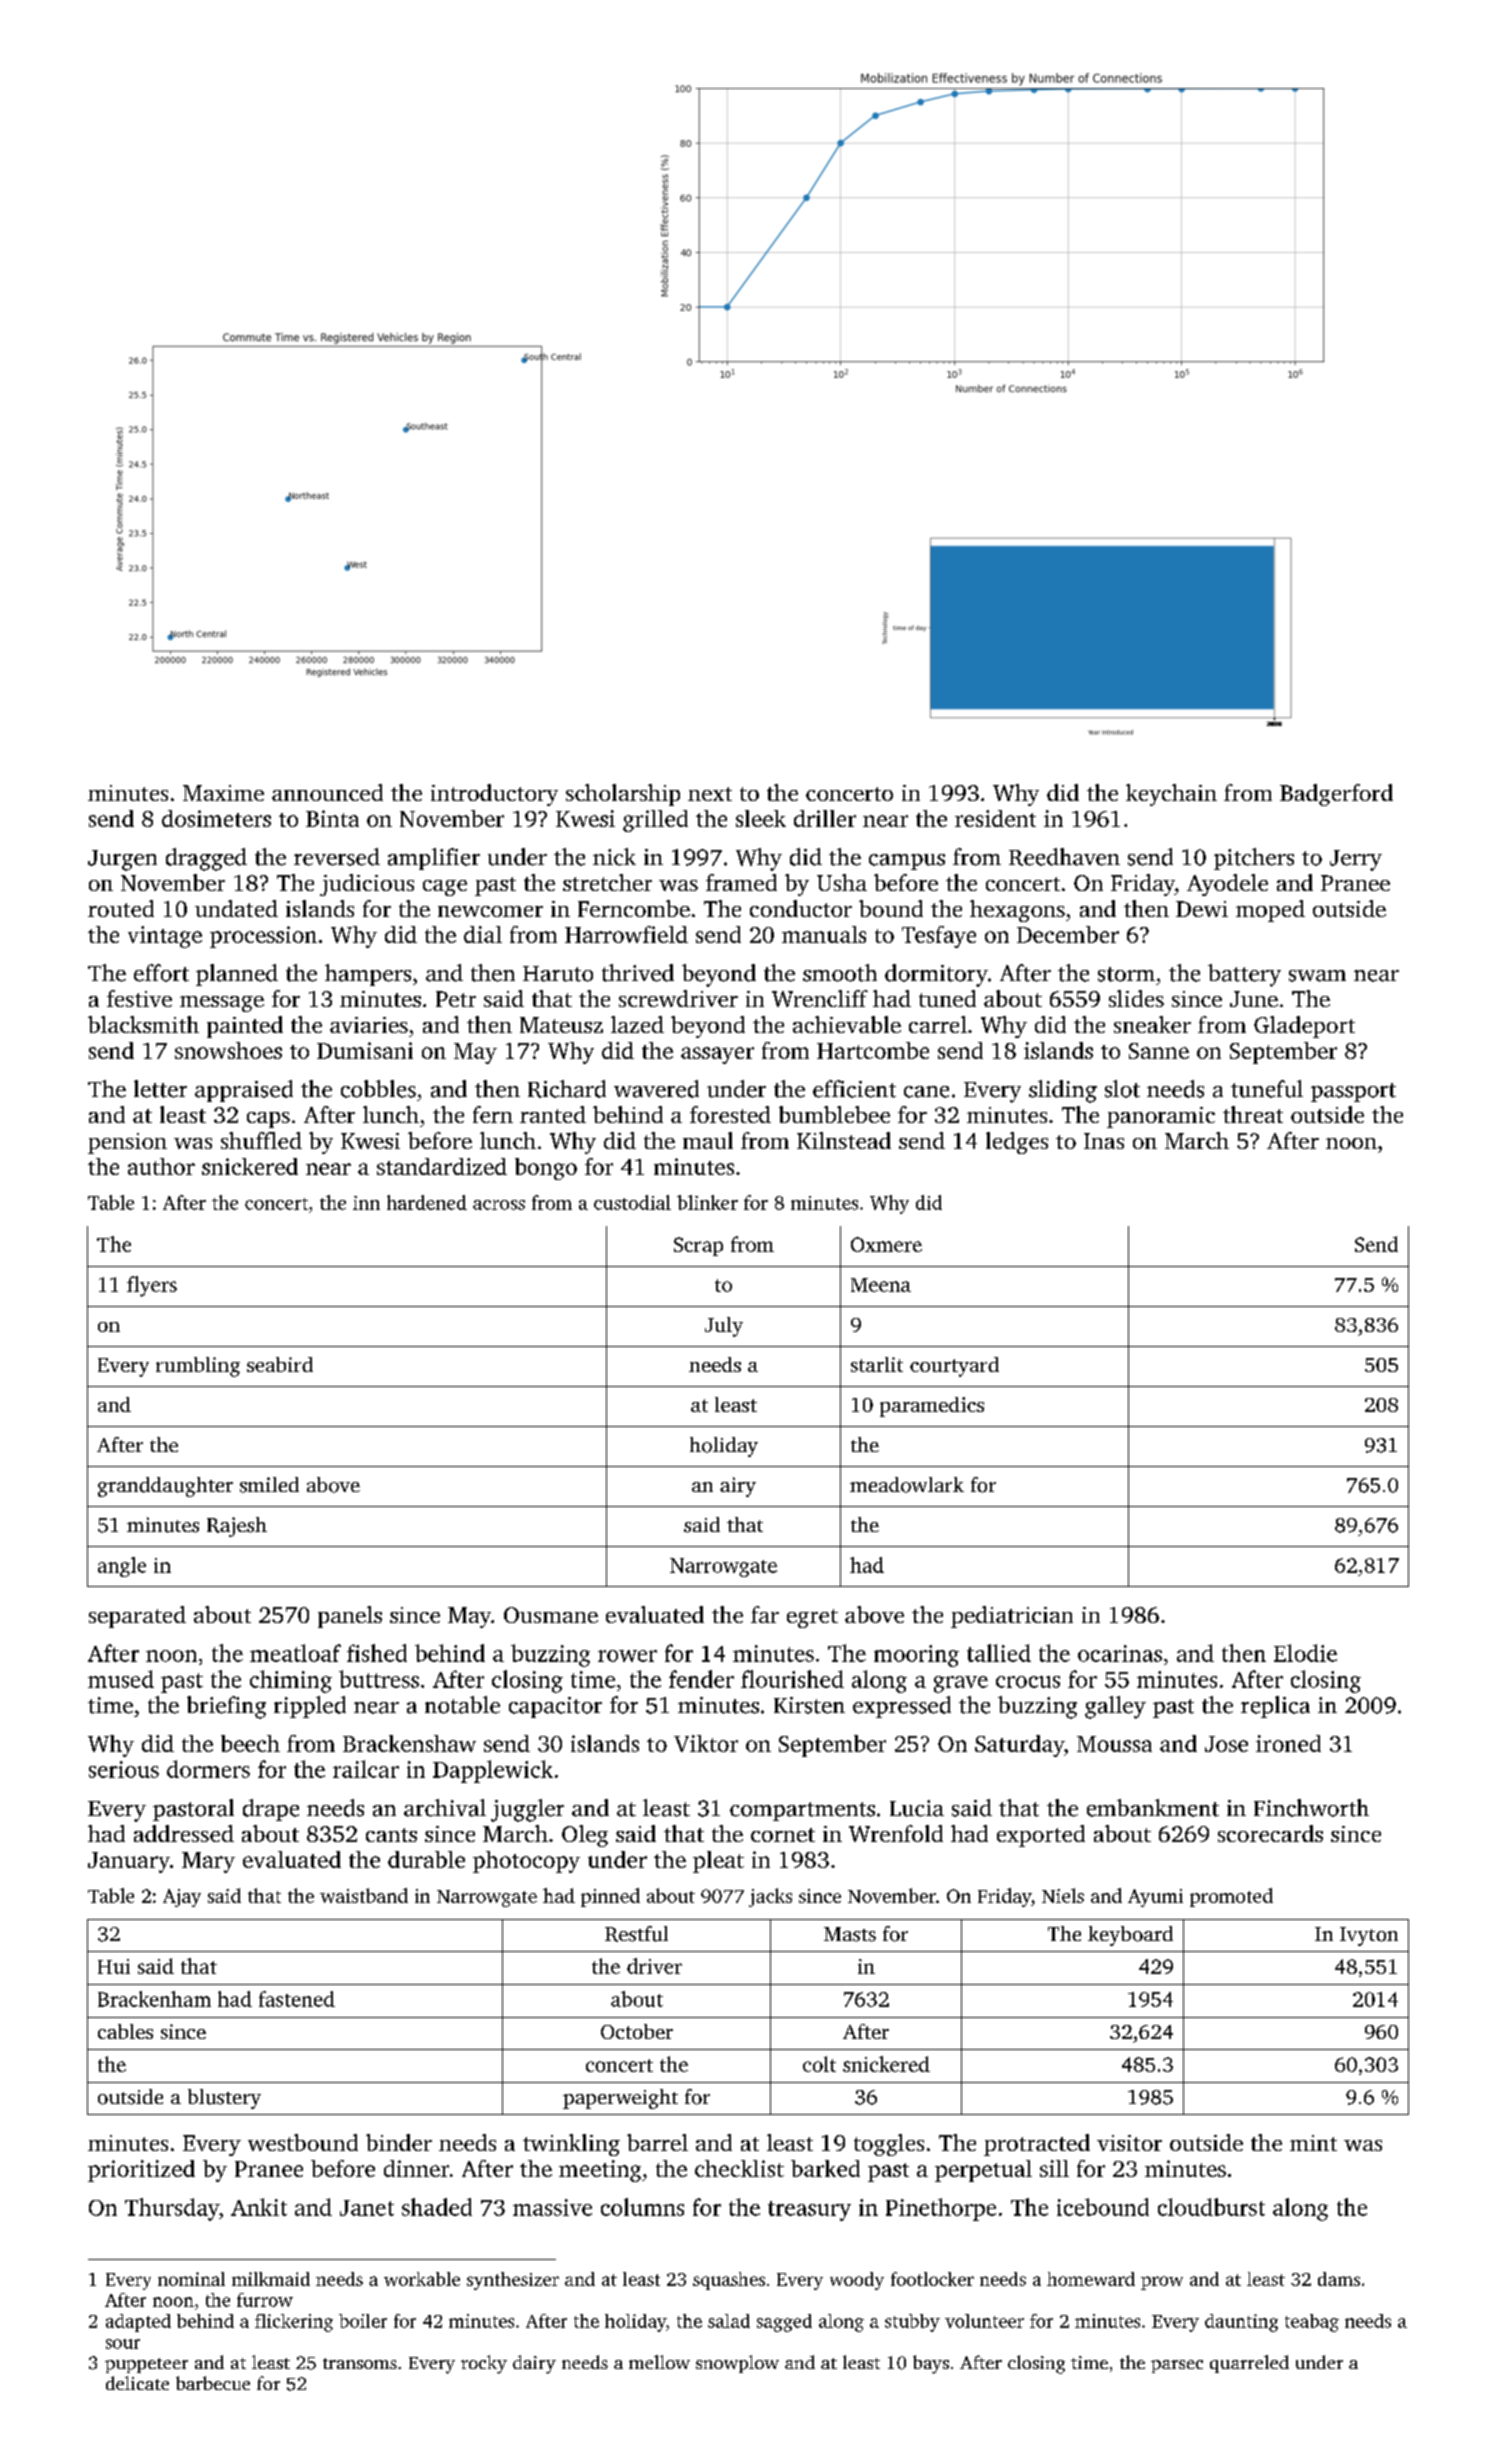  What do you see at coordinates (141, 2171) in the screenshot?
I see `prioritized` at bounding box center [141, 2171].
